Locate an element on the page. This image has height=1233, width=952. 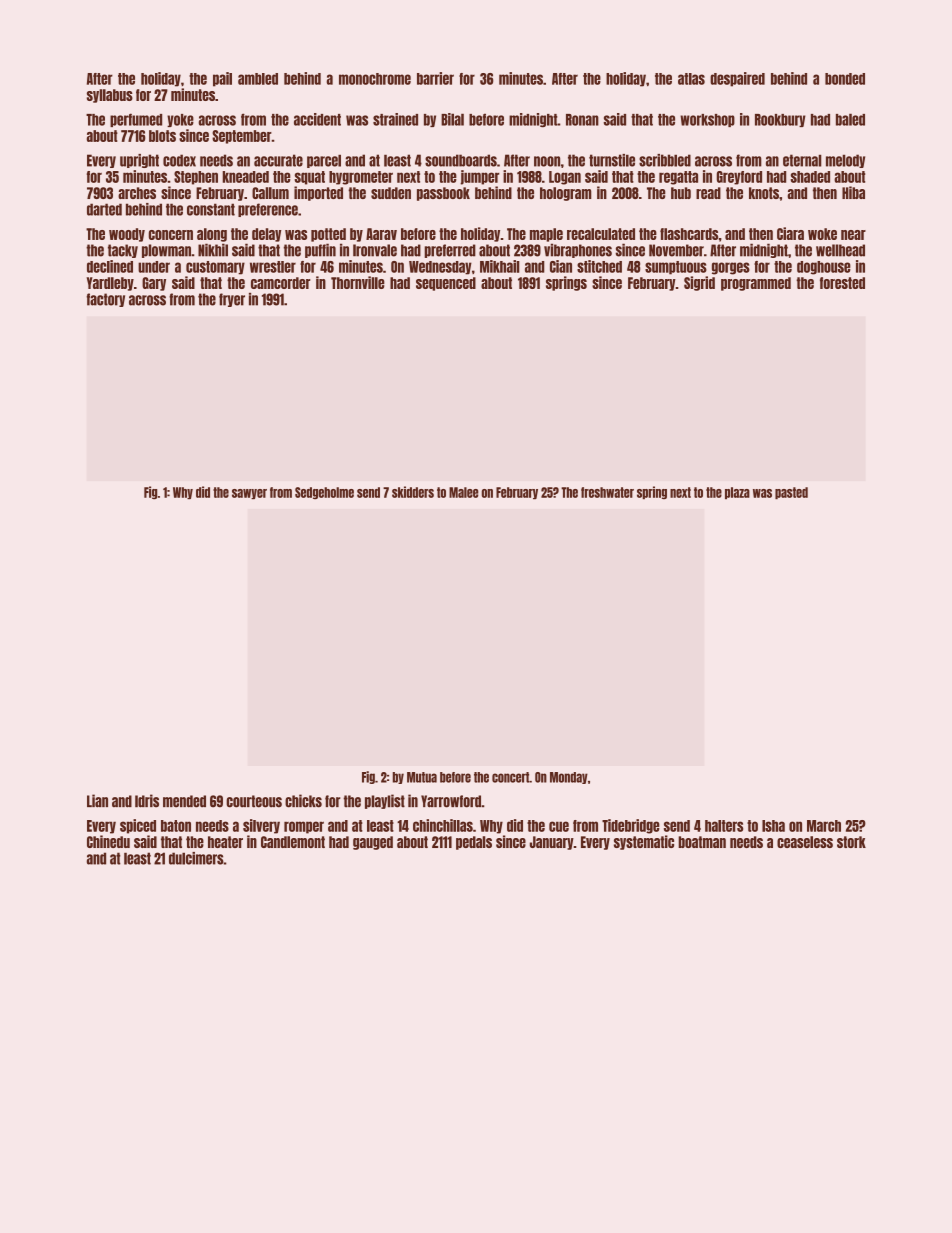
Sigrid is located at coordinates (699, 283).
